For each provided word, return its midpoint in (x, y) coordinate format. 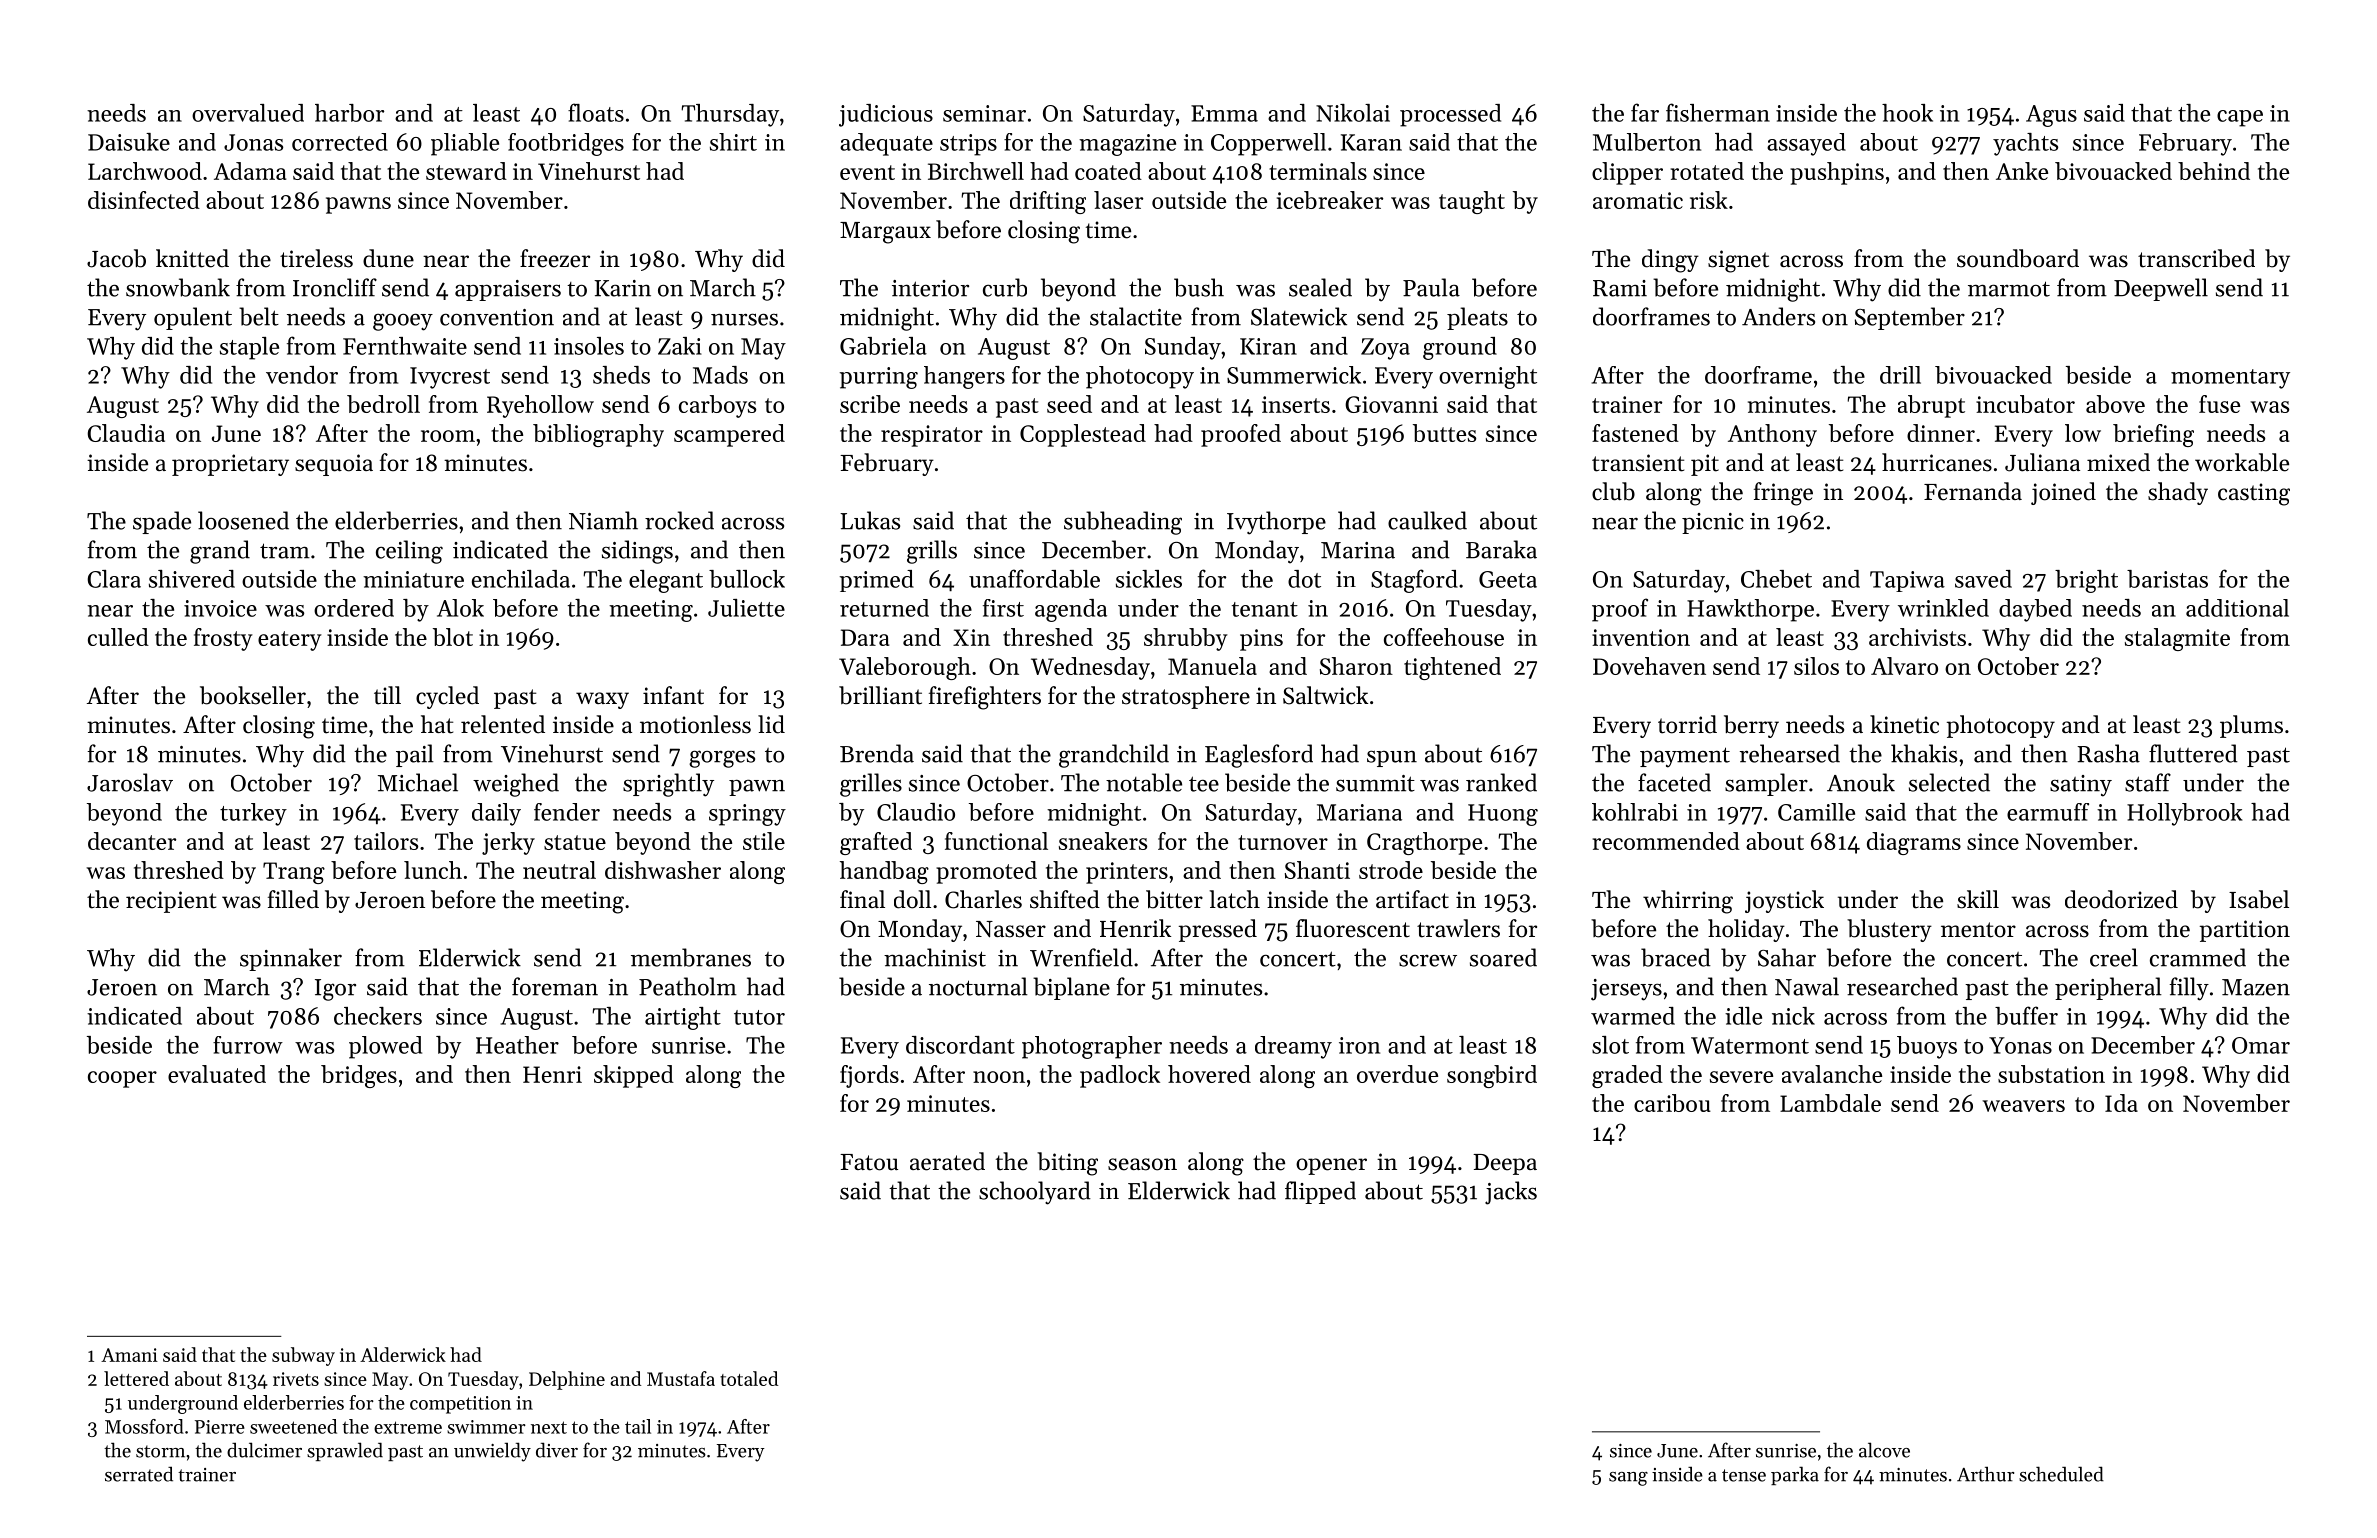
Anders (1778, 316)
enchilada (521, 579)
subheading (1123, 523)
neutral (559, 870)
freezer (555, 258)
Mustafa (681, 1378)
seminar (984, 113)
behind (2214, 171)
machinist (935, 957)
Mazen (2256, 987)
